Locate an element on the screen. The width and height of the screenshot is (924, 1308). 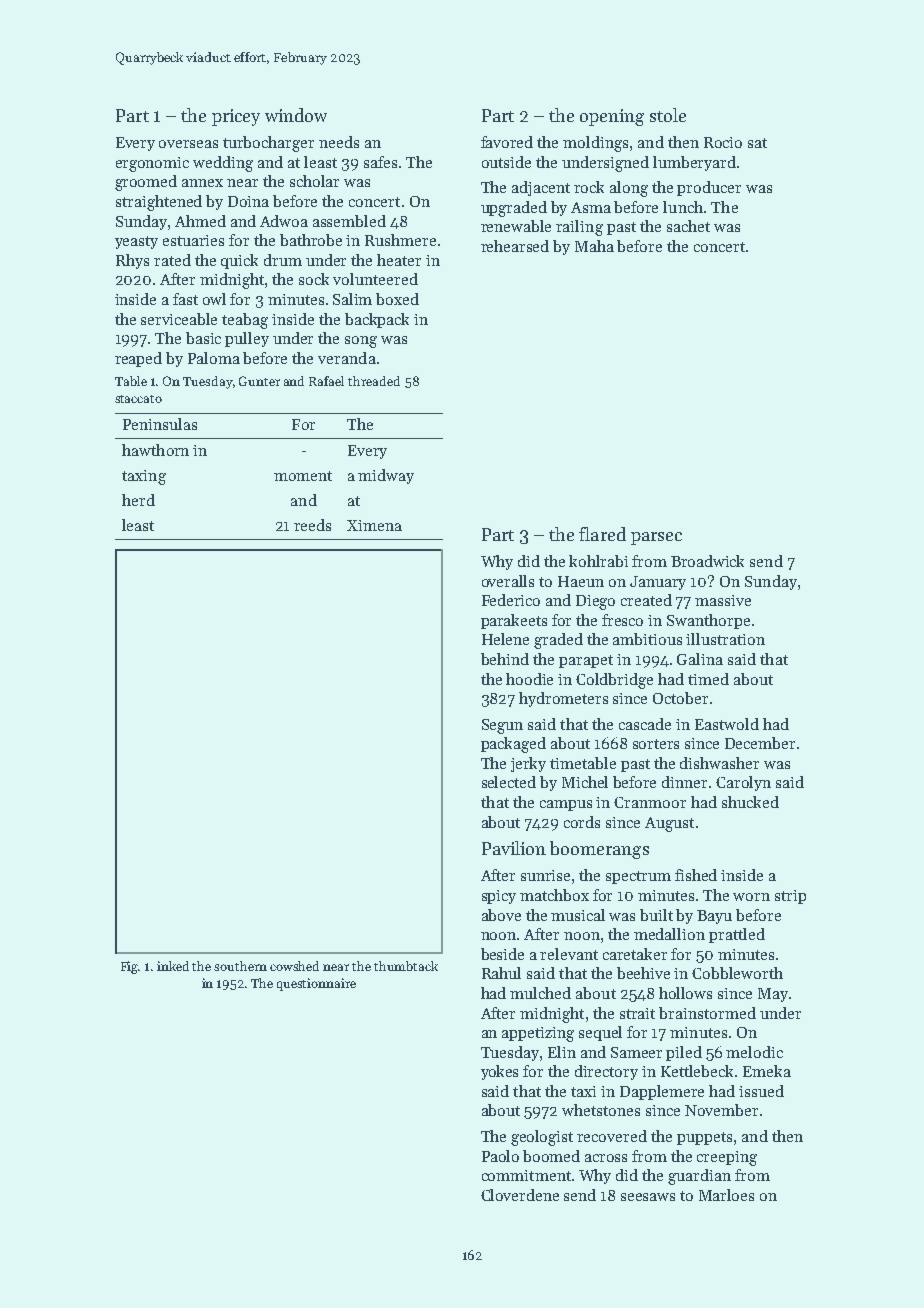
Ximena is located at coordinates (374, 525).
